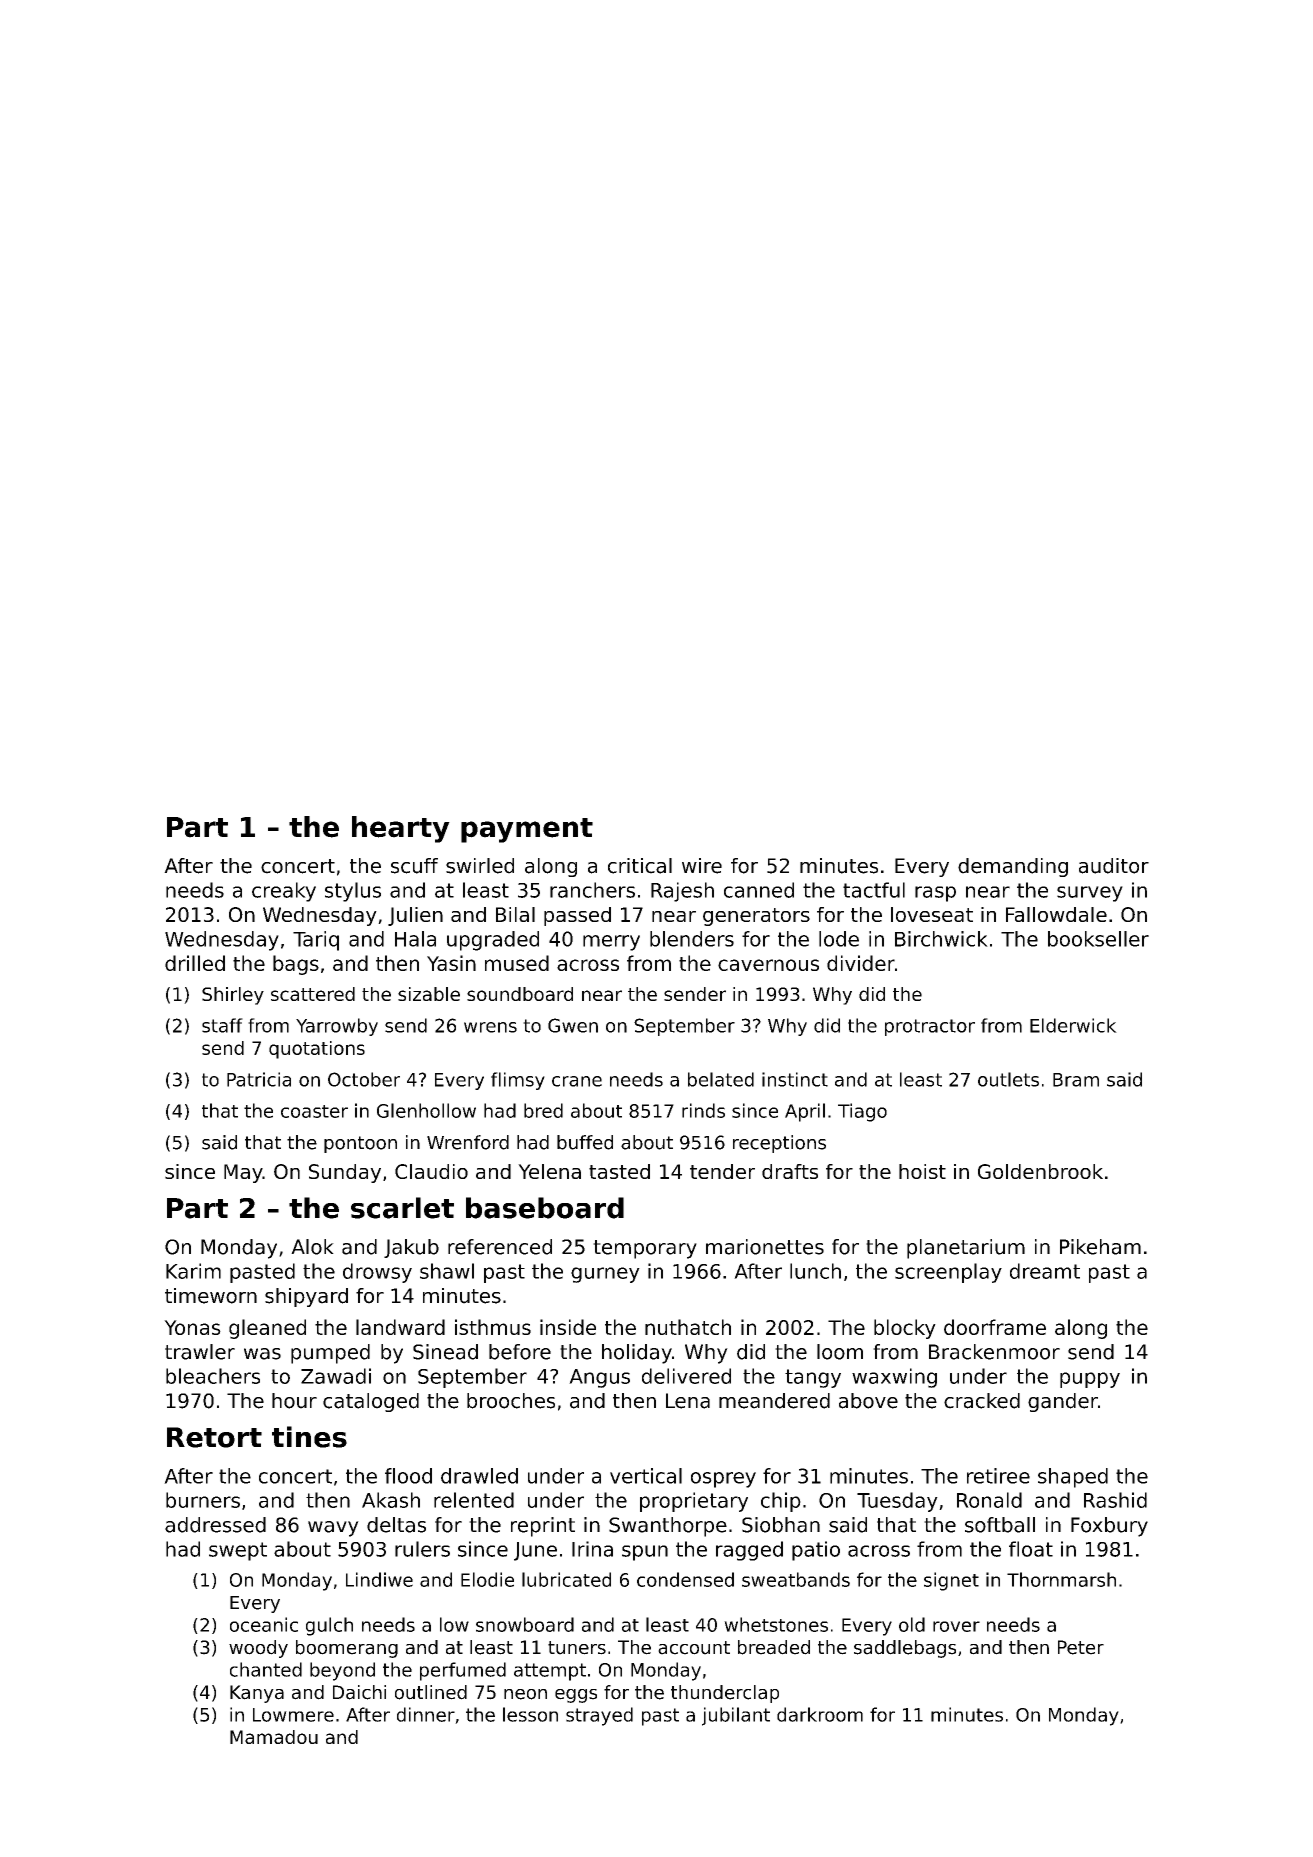 Image resolution: width=1313 pixels, height=1857 pixels. Describe the element at coordinates (426, 1714) in the document. I see `dinner` at that location.
